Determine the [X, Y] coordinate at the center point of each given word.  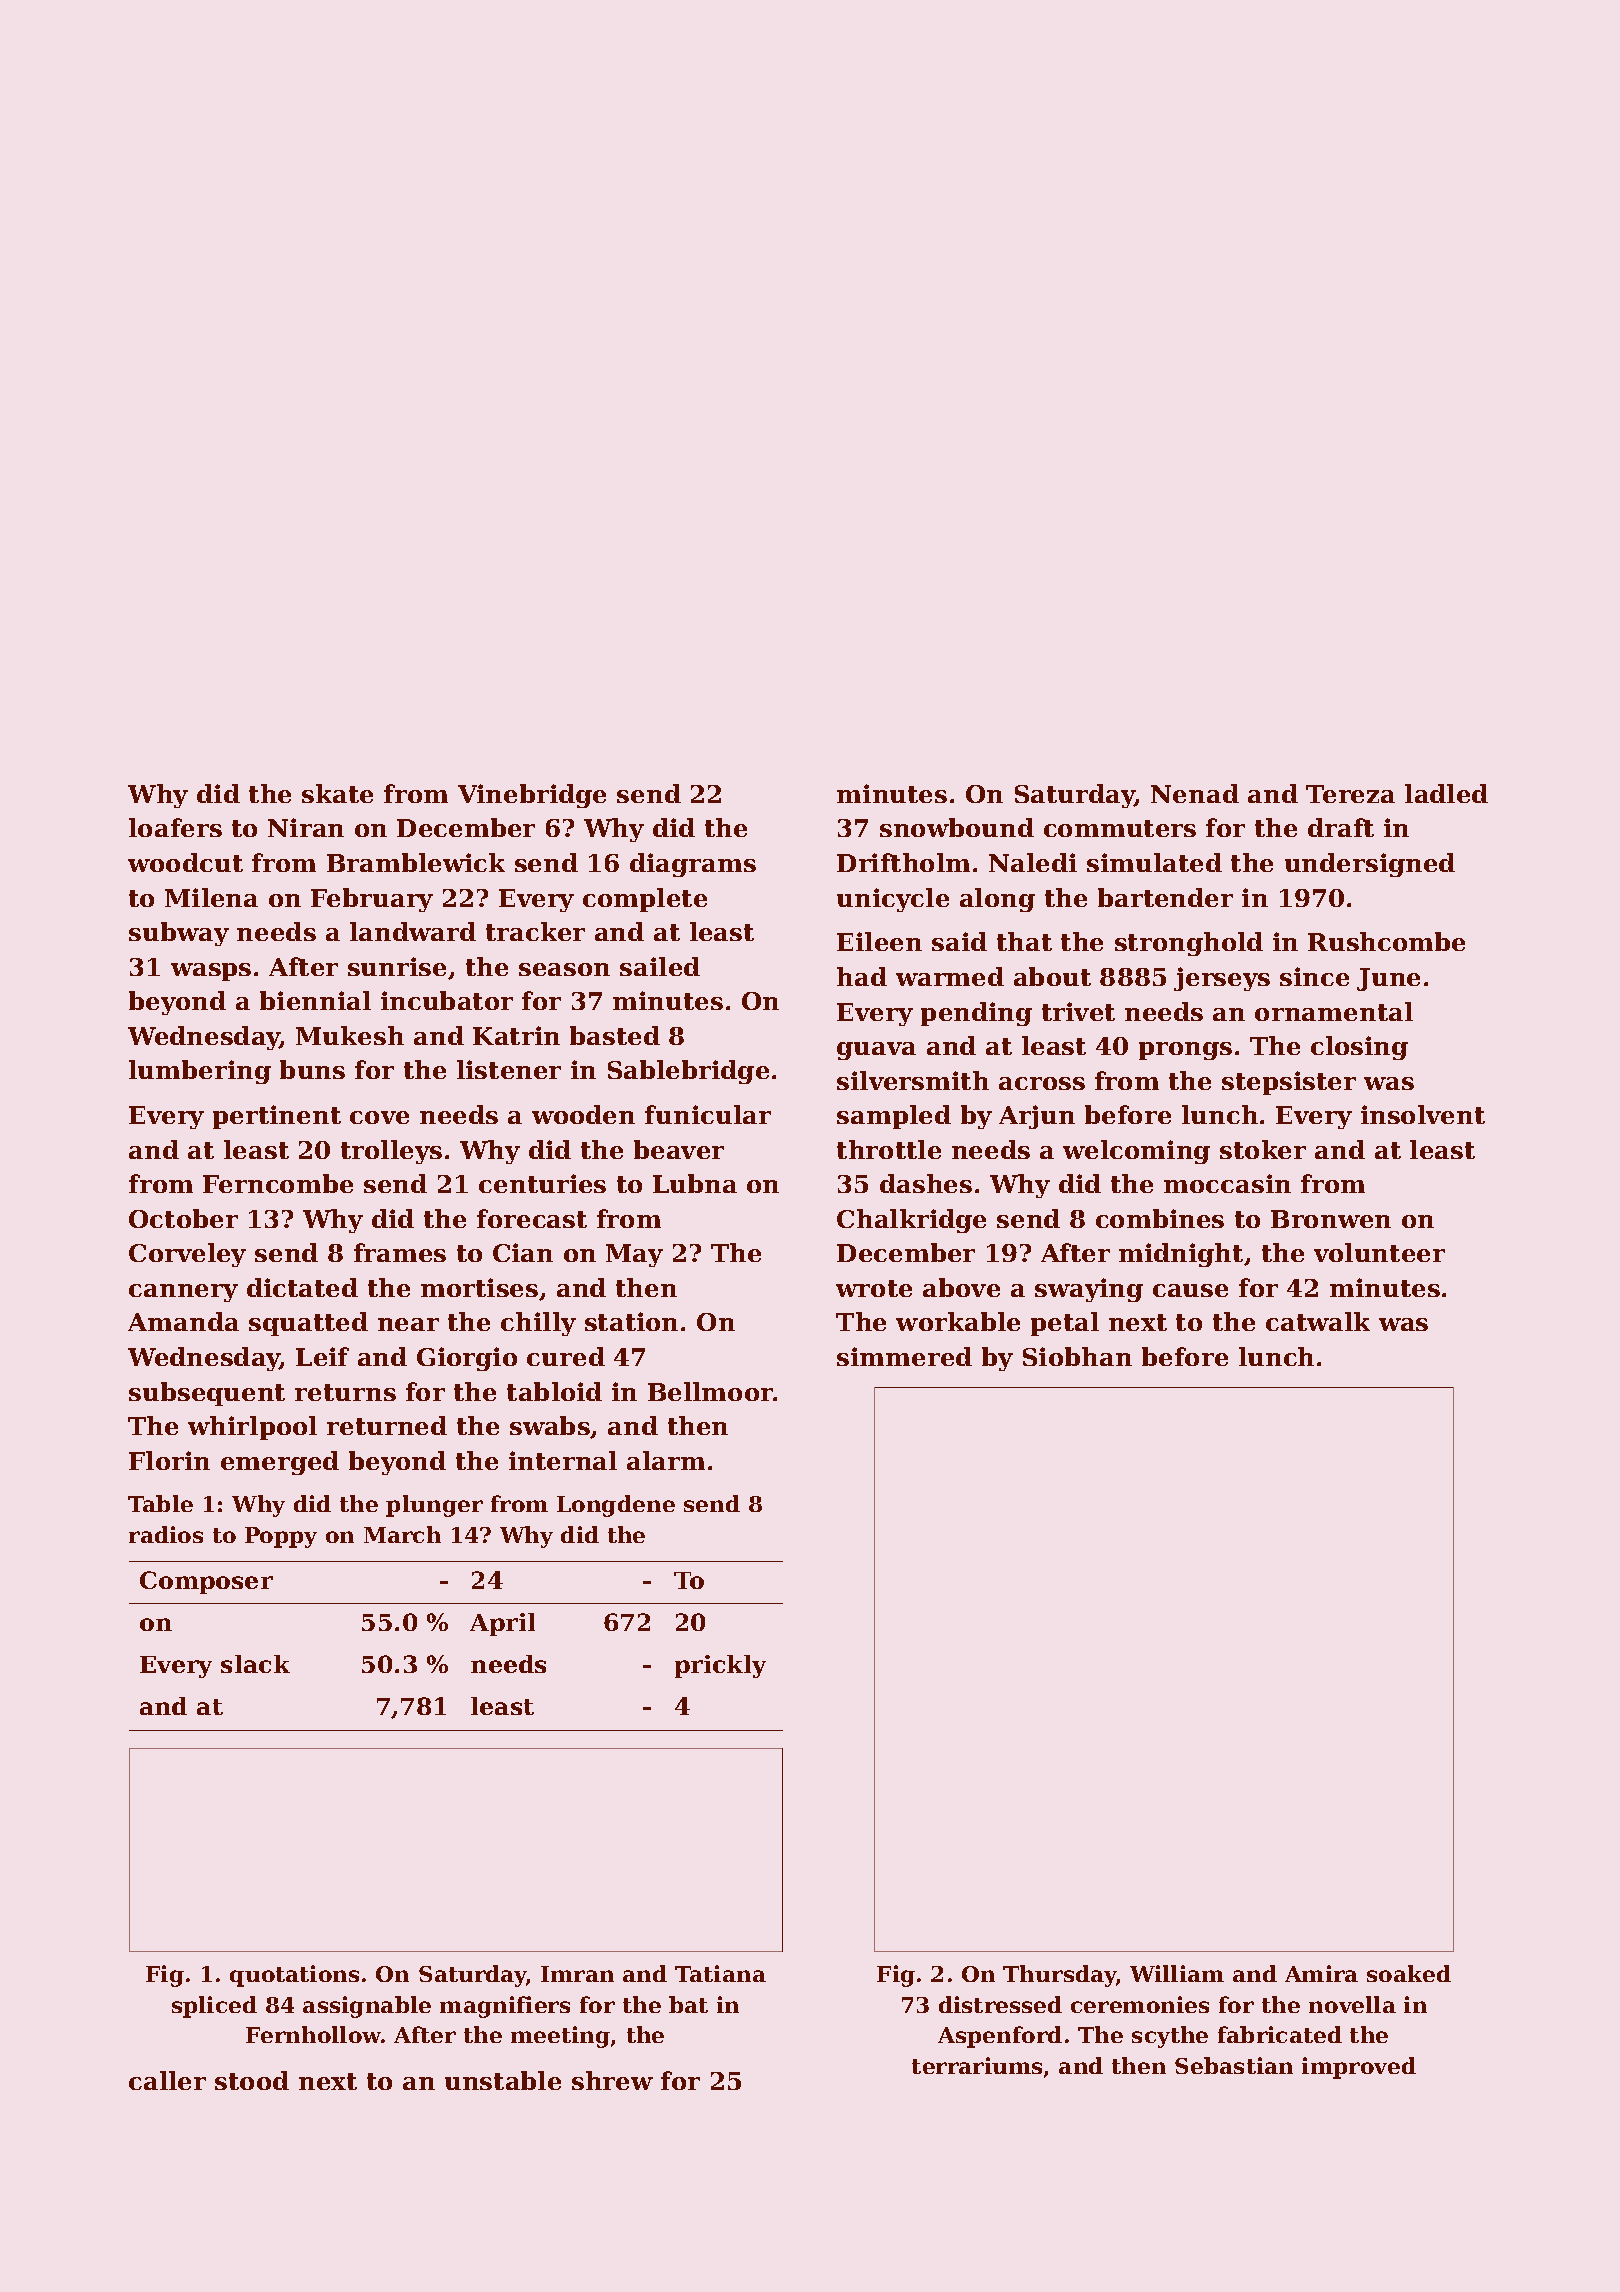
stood [252, 2080]
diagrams [693, 865]
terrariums [977, 2065]
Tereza [1350, 794]
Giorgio [467, 1359]
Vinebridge [532, 796]
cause [1190, 1290]
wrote [874, 1288]
